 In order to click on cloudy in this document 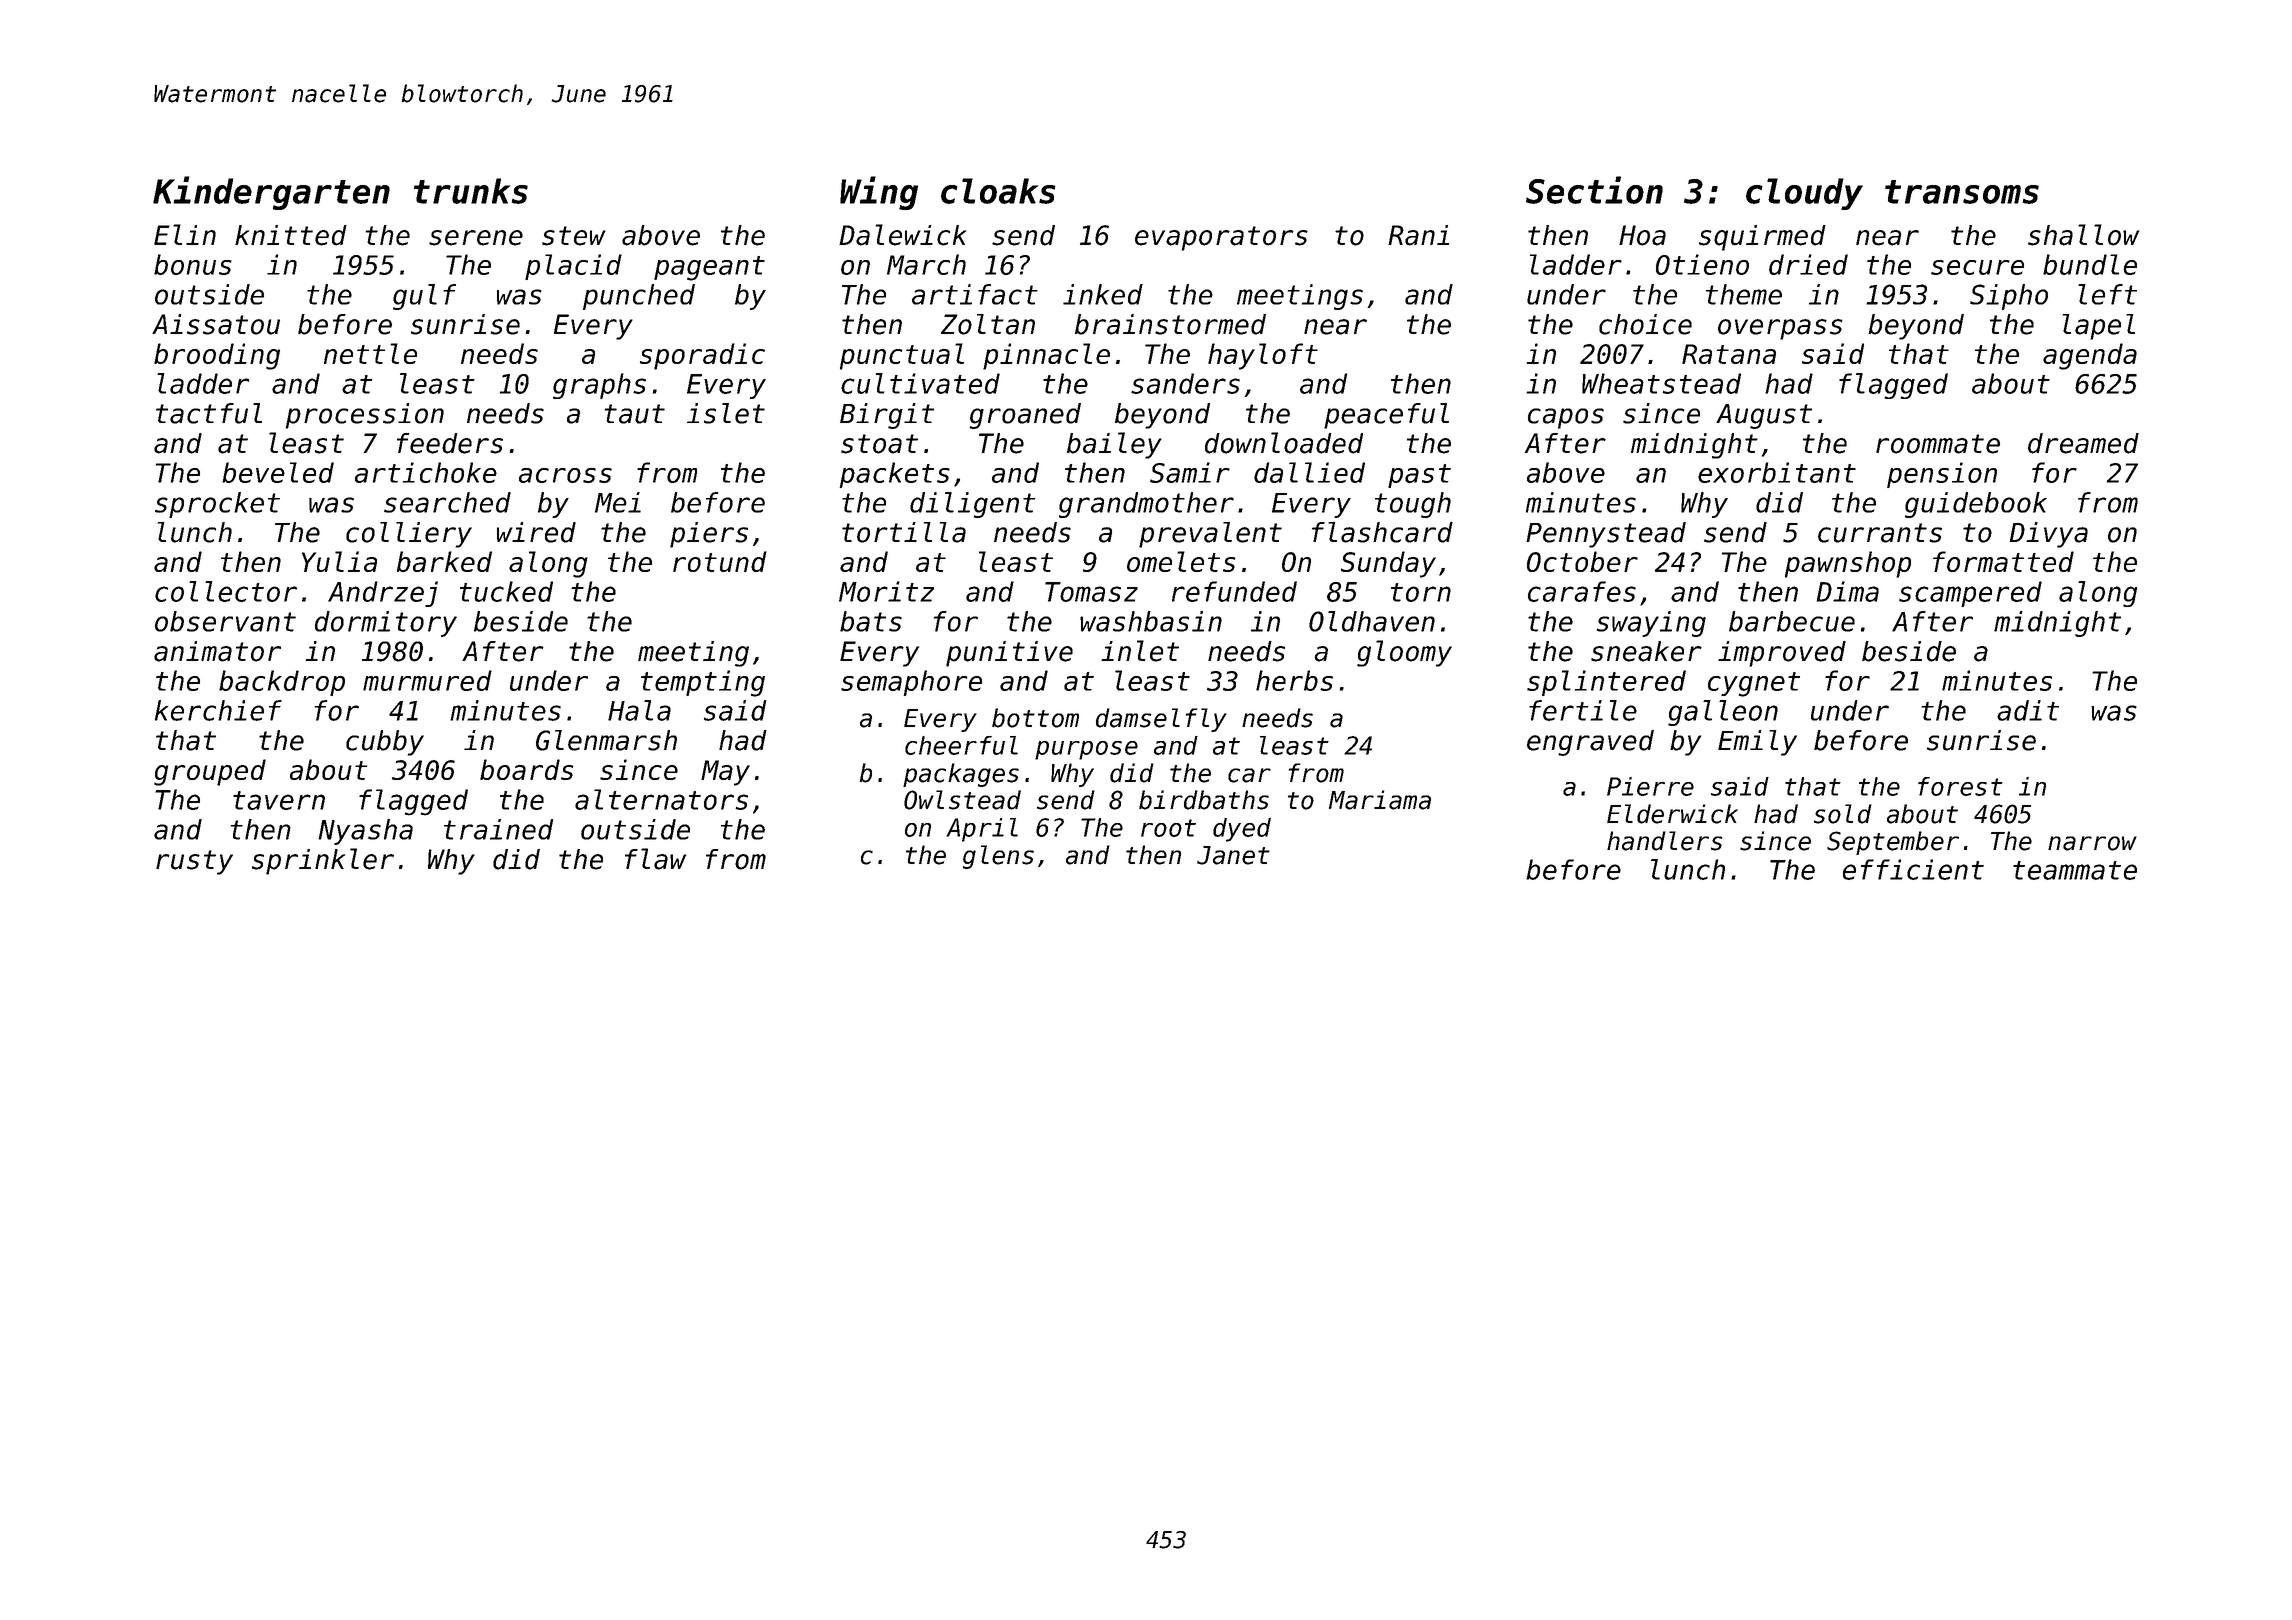, I will do `click(1804, 194)`.
